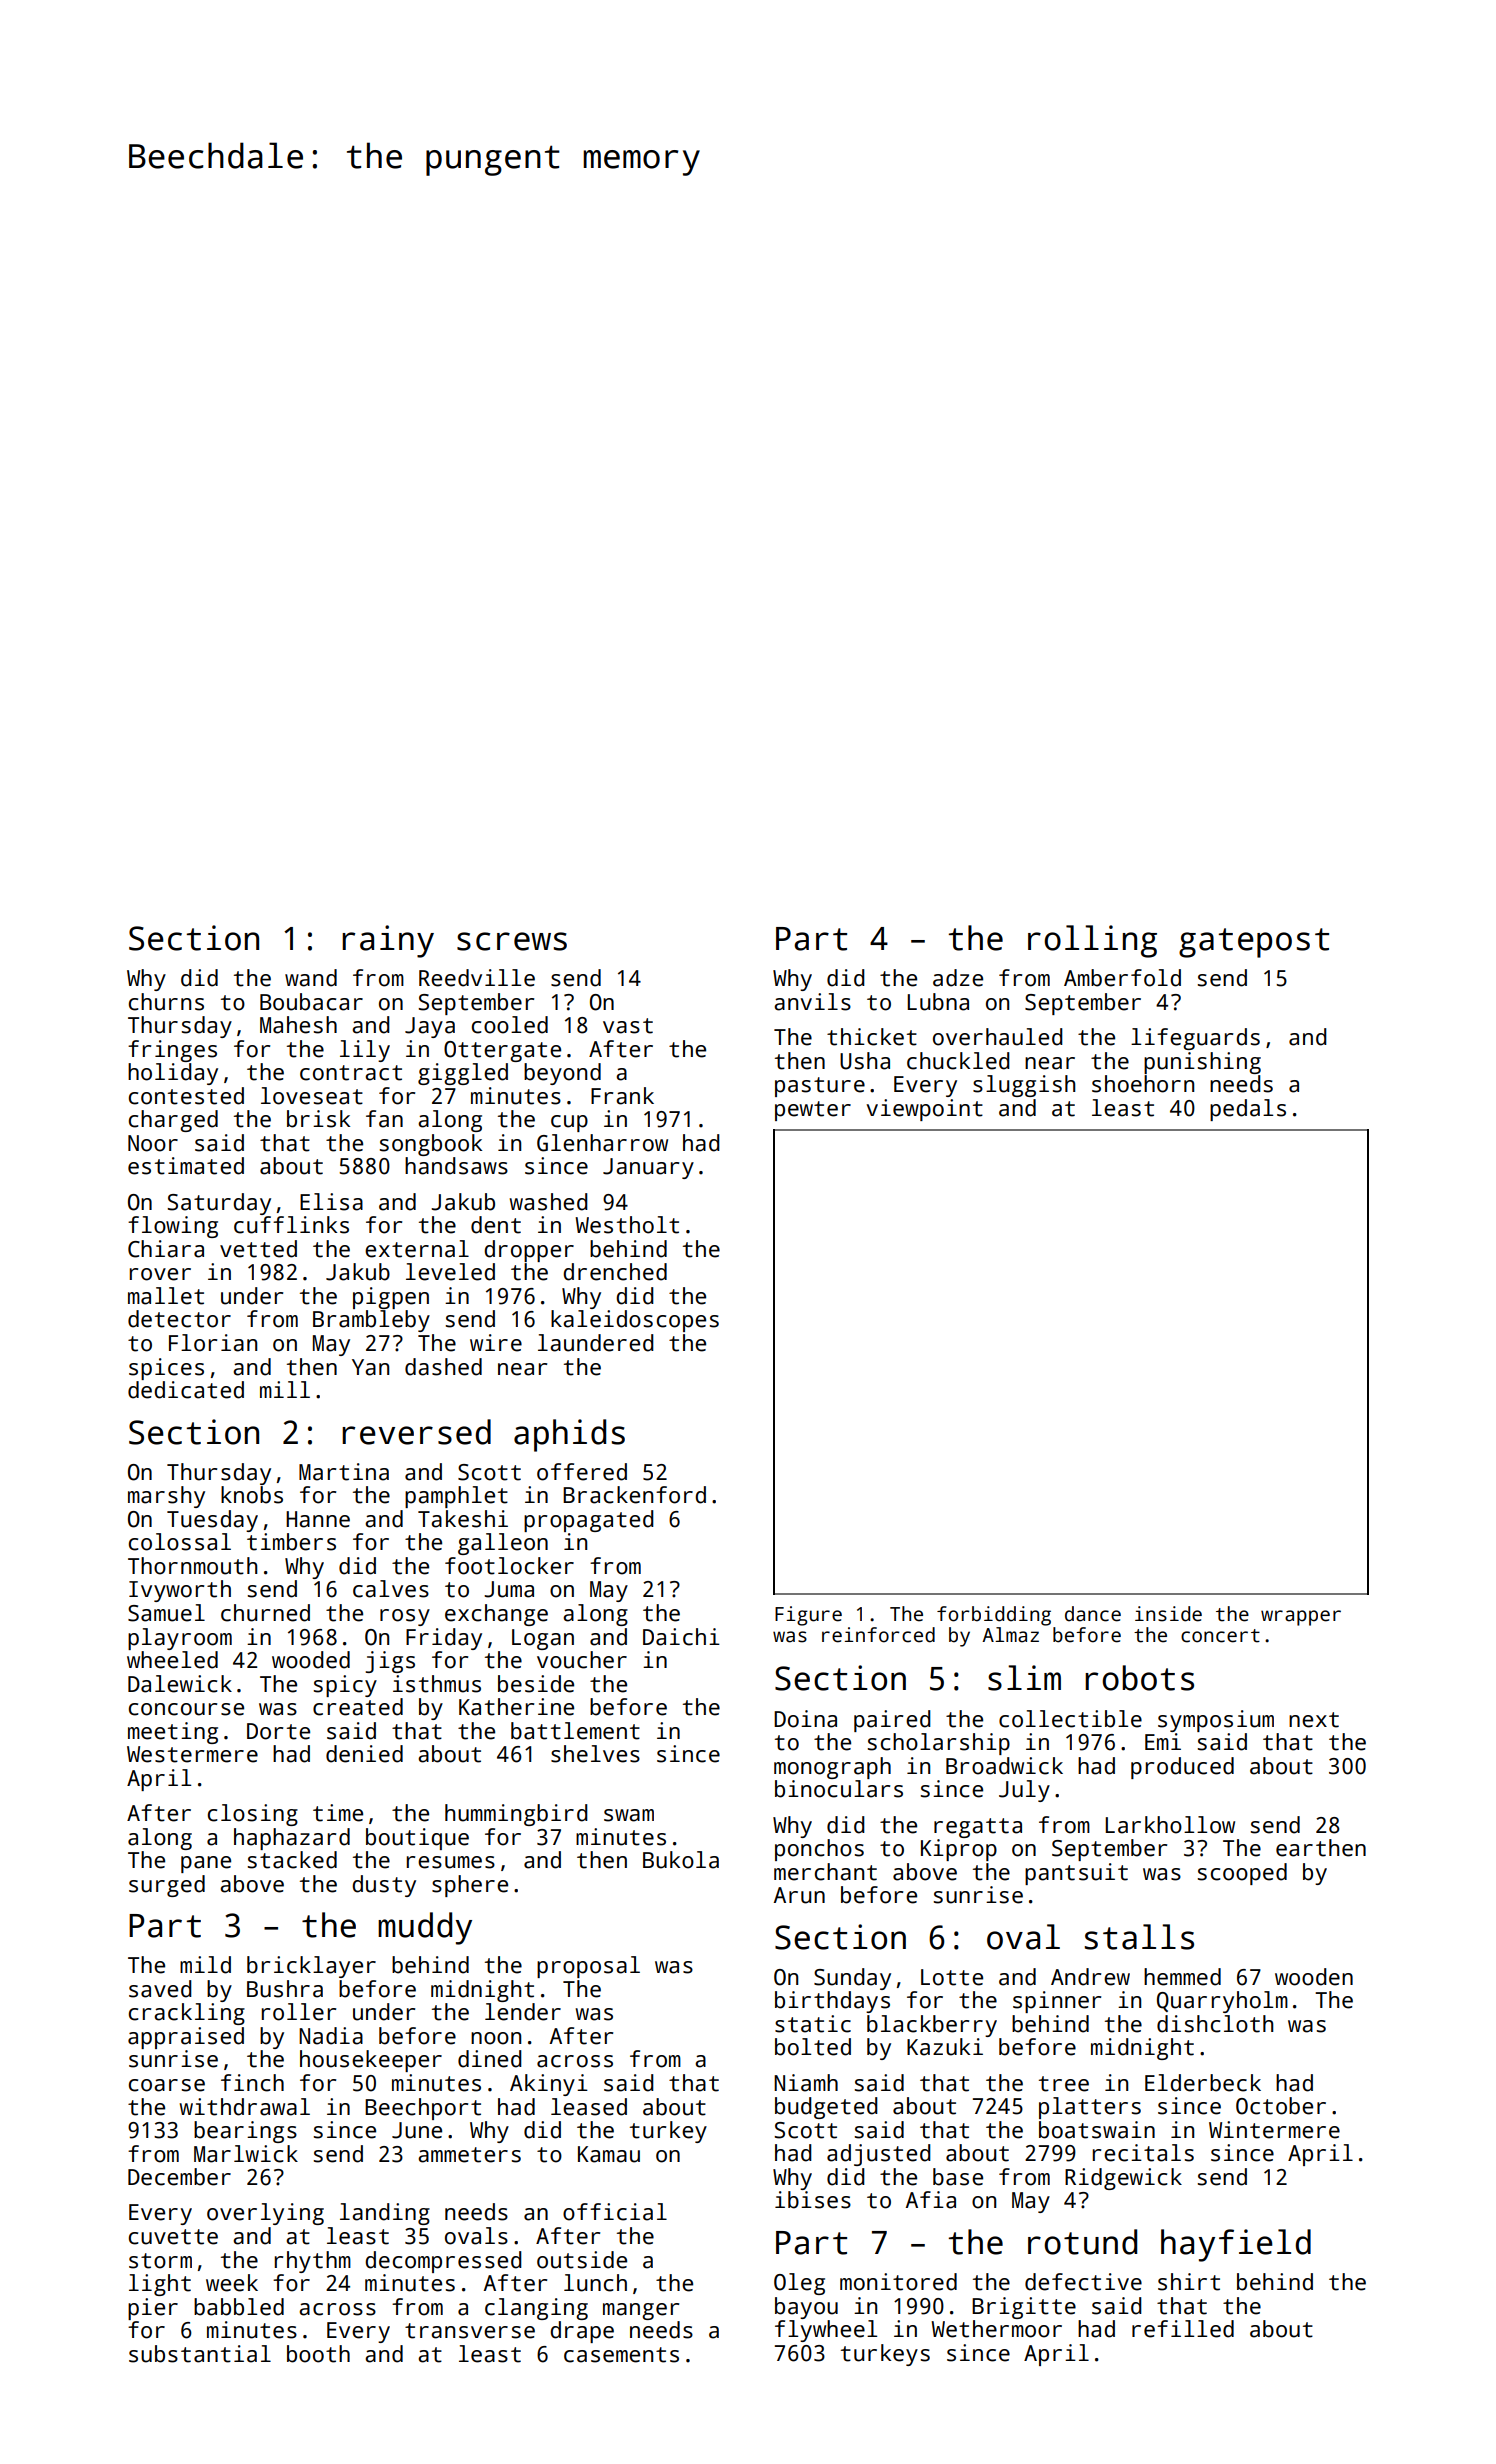  What do you see at coordinates (629, 1815) in the screenshot?
I see `swam` at bounding box center [629, 1815].
